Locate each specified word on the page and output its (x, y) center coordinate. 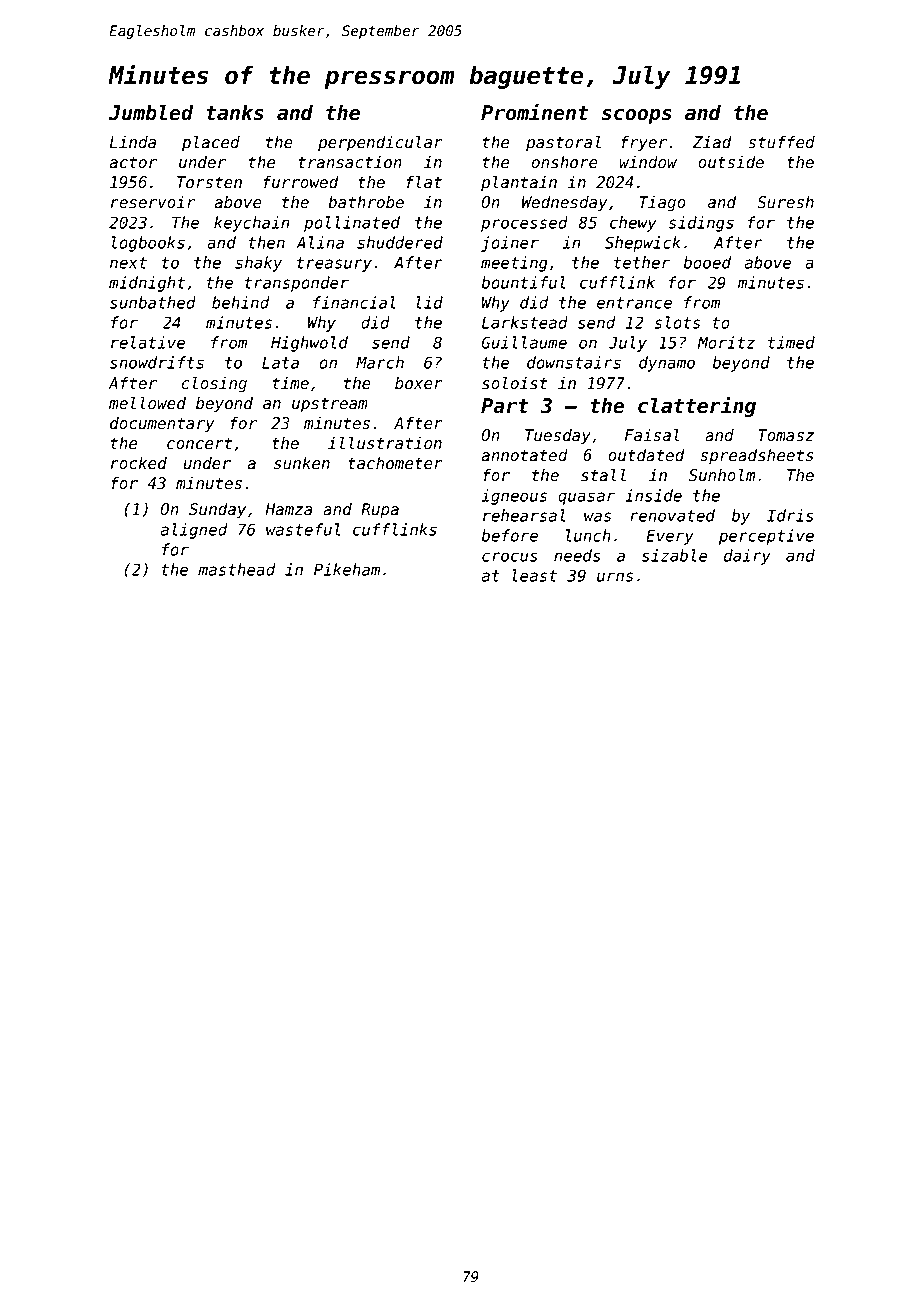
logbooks (148, 244)
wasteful (303, 529)
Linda (133, 142)
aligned (194, 531)
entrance (634, 303)
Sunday (217, 511)
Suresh (785, 202)
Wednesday (564, 204)
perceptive (766, 537)
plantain (519, 183)
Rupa (380, 511)
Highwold (309, 344)
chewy (633, 224)
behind (241, 302)
